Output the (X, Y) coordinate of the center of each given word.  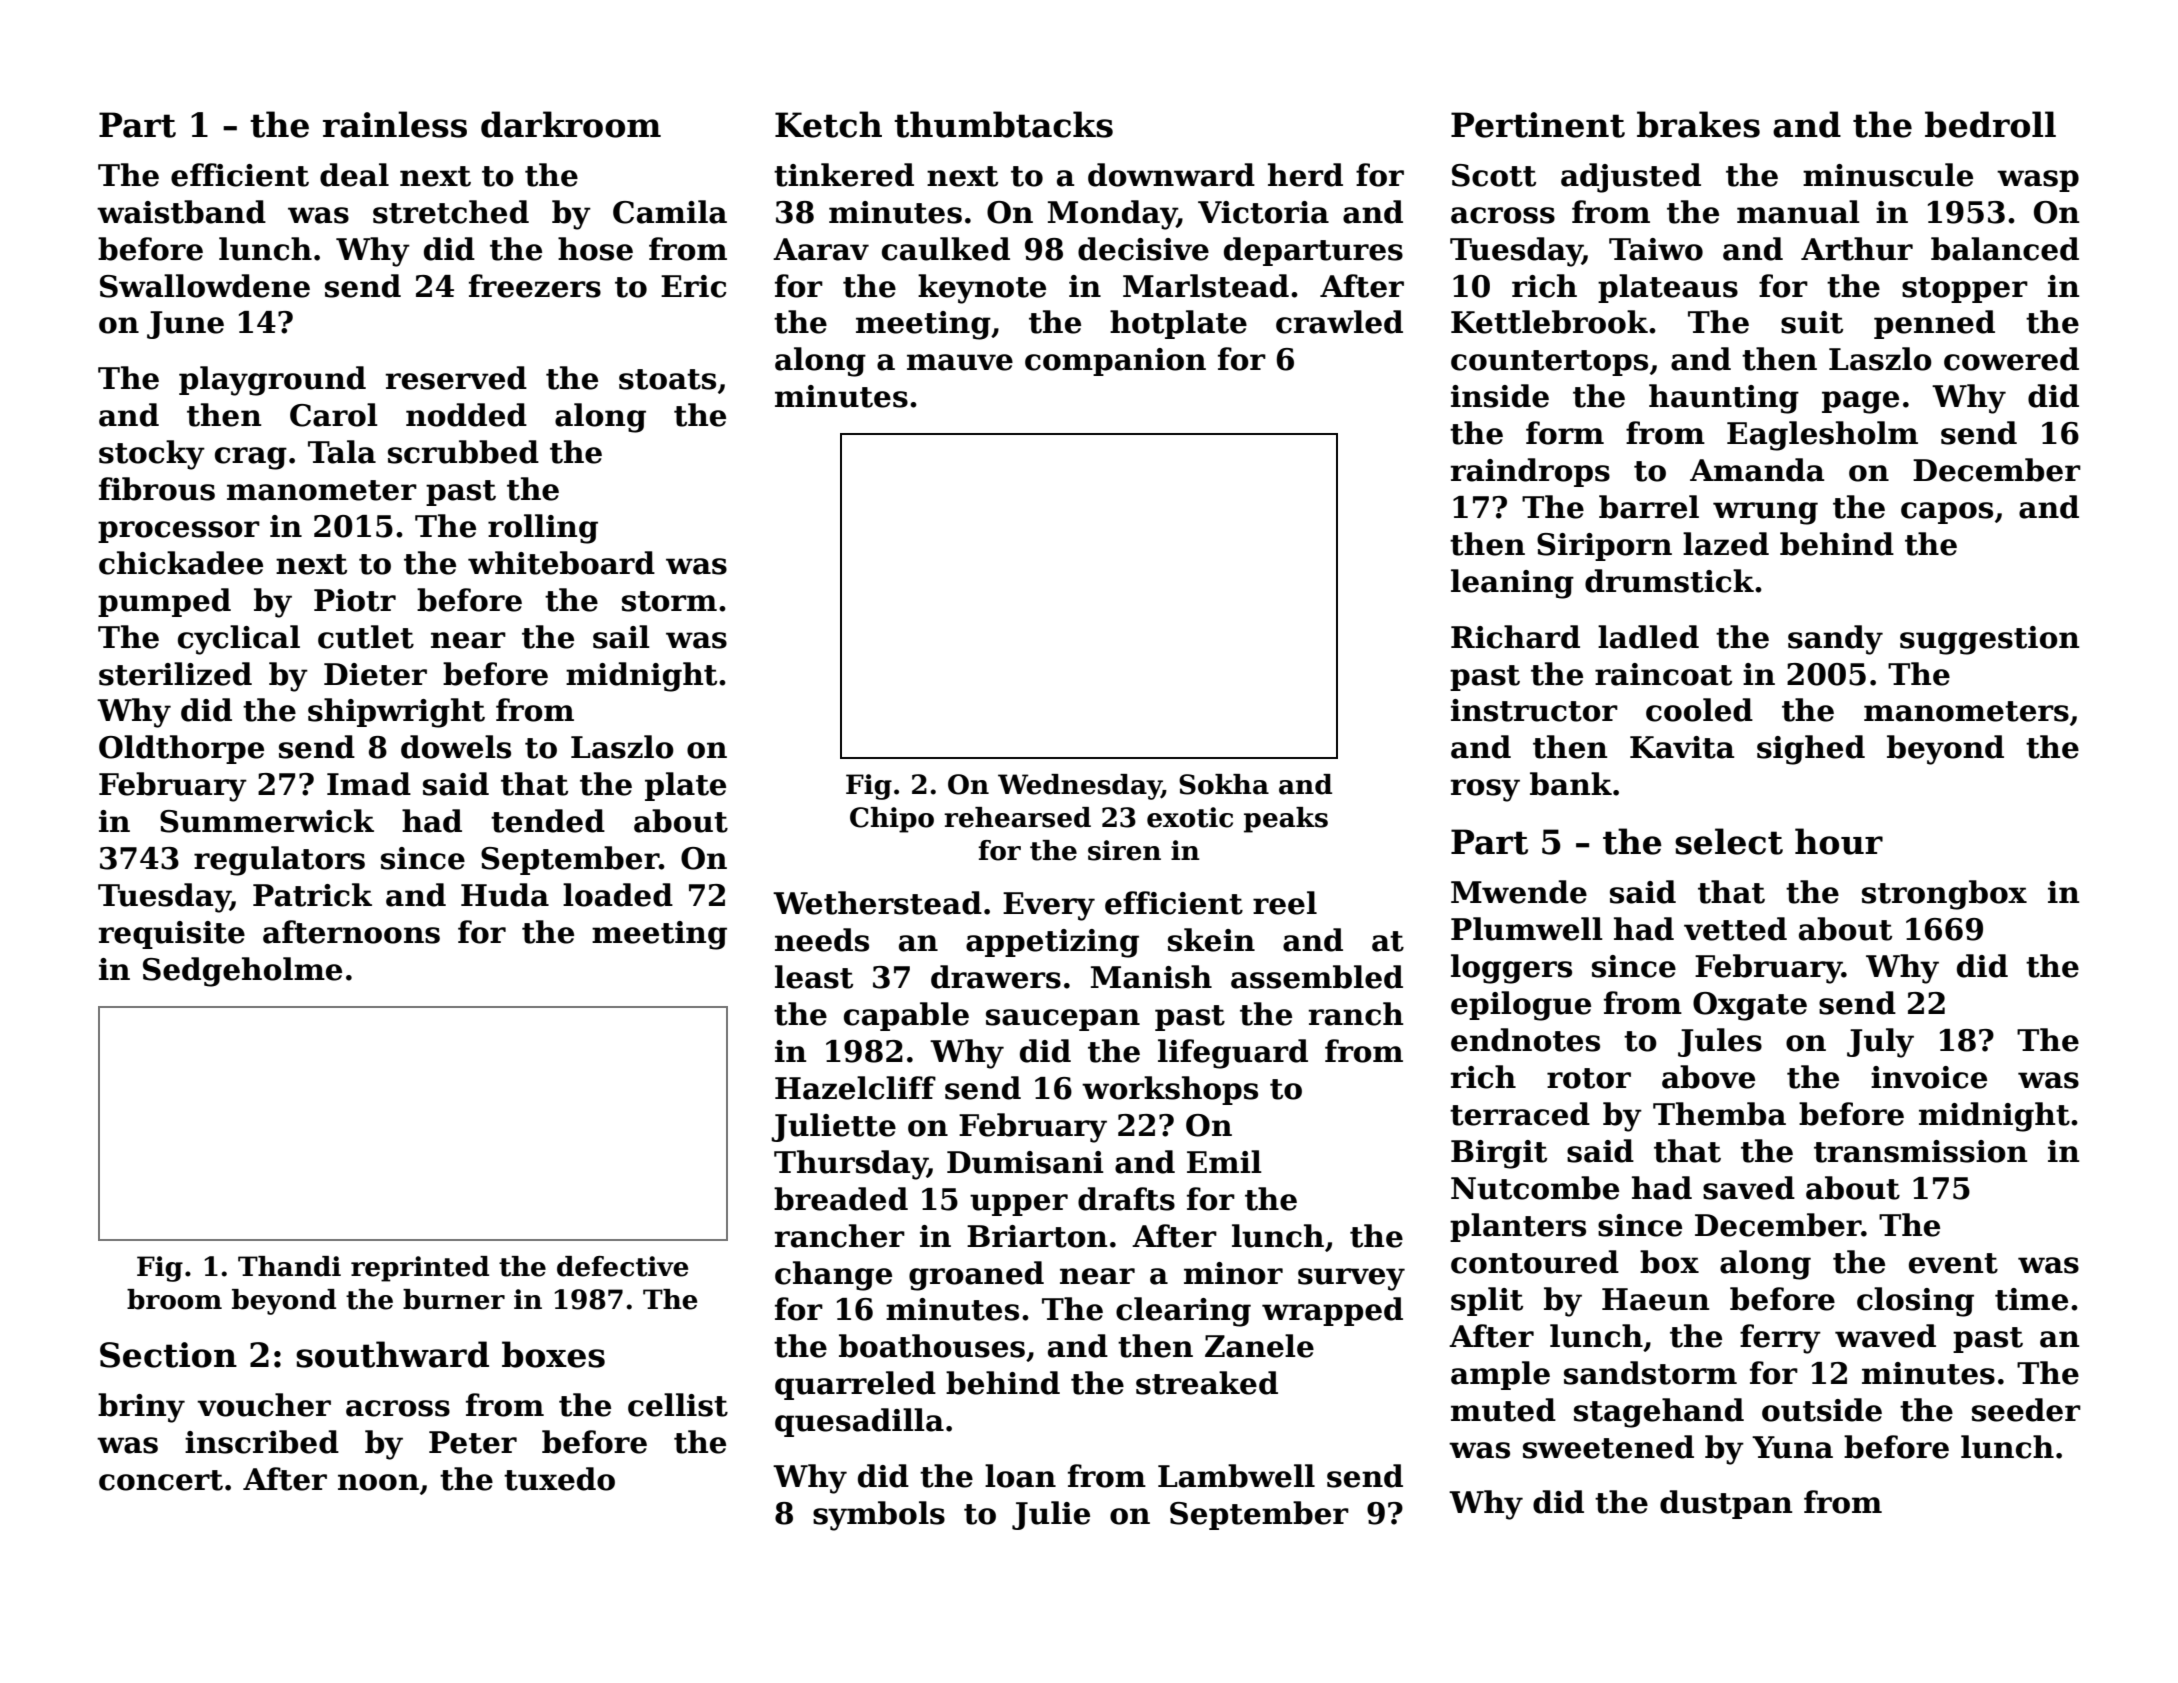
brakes (1698, 124)
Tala (342, 452)
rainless (395, 124)
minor (1233, 1273)
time (2031, 1299)
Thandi (289, 1266)
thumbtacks (1003, 124)
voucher (264, 1405)
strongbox (1944, 895)
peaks (1286, 820)
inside (1500, 396)
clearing (1183, 1312)
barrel (1649, 507)
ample (1500, 1375)
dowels (456, 747)
